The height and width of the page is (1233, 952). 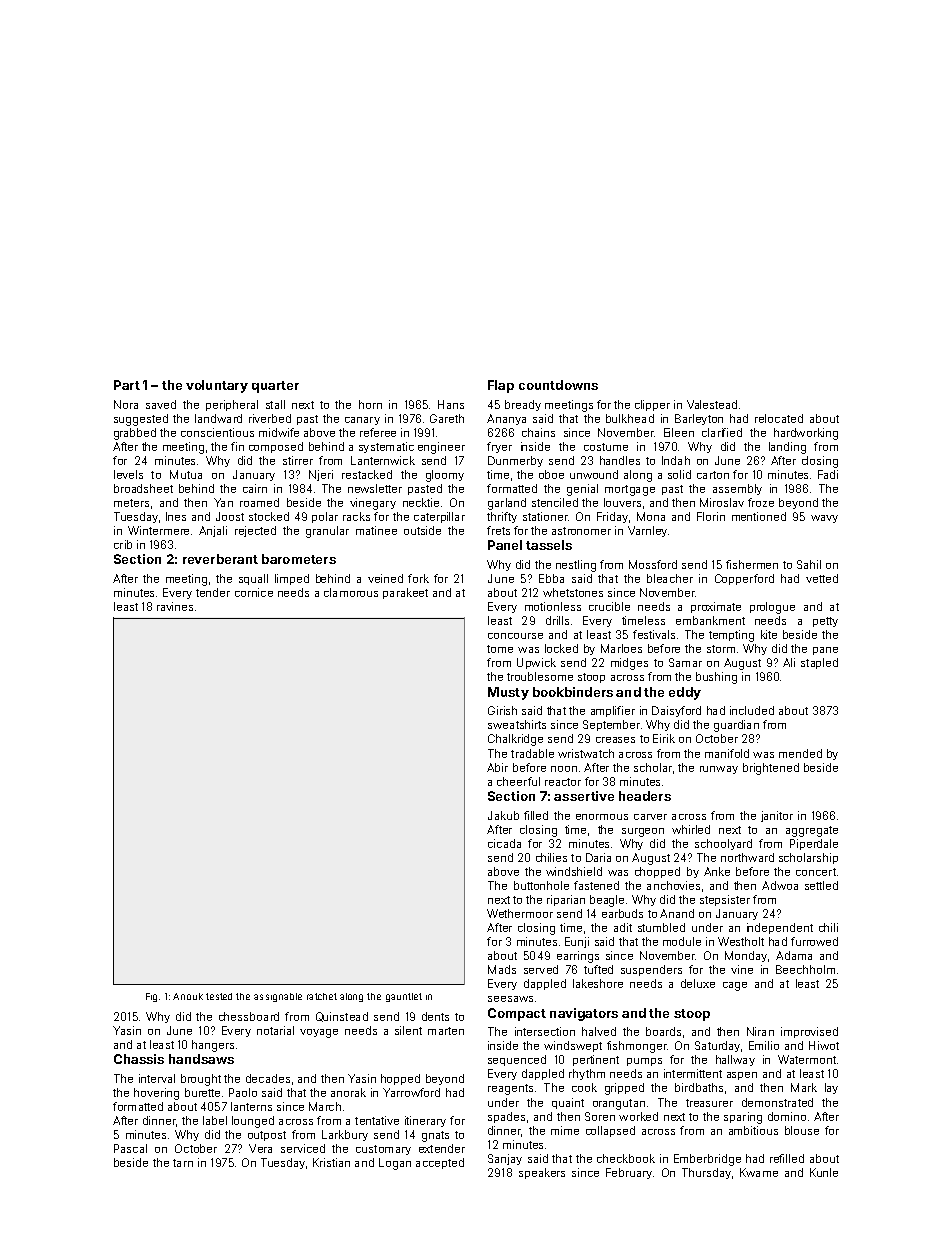 I want to click on decades, so click(x=268, y=1078).
